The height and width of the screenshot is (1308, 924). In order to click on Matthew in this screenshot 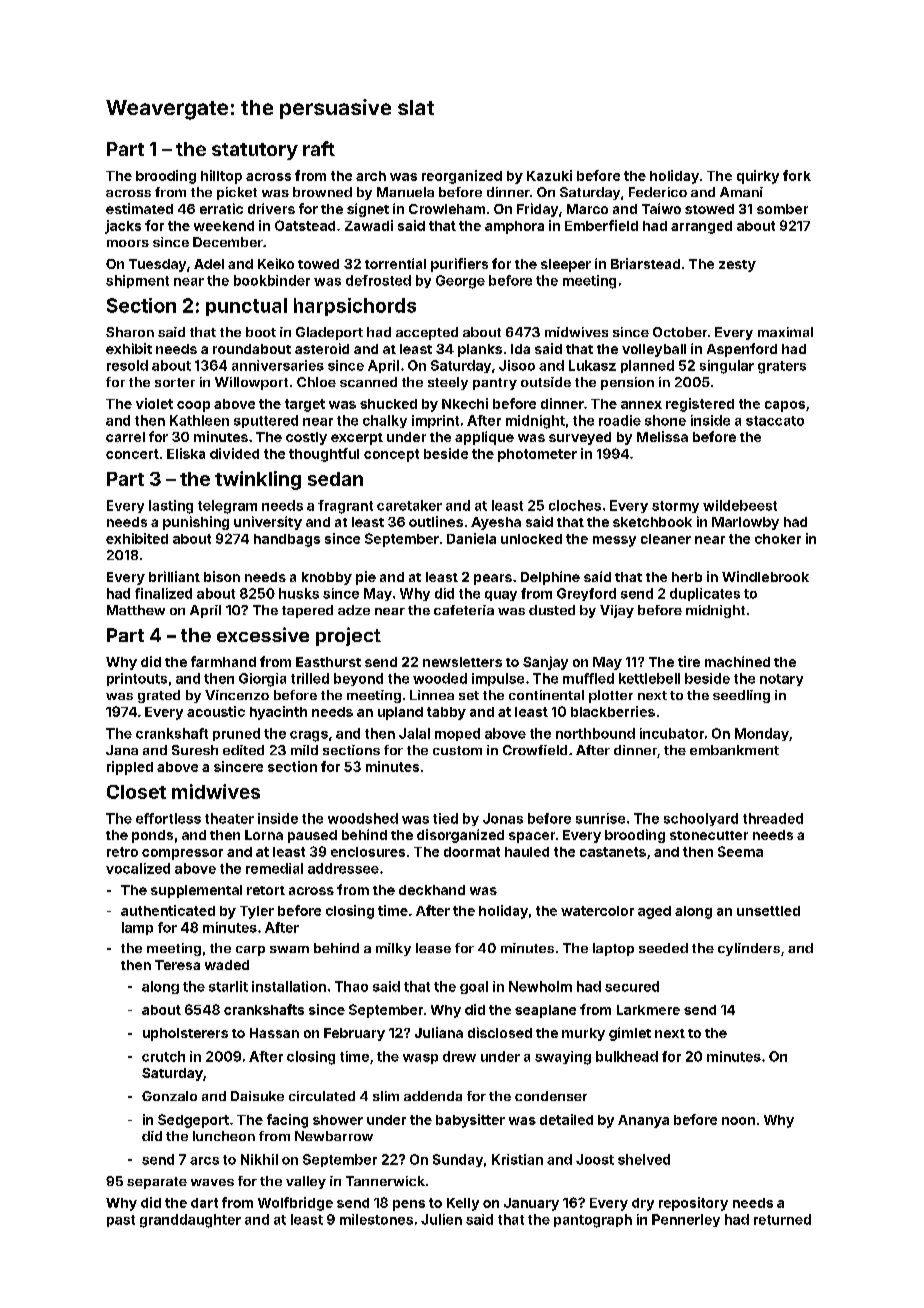, I will do `click(136, 610)`.
